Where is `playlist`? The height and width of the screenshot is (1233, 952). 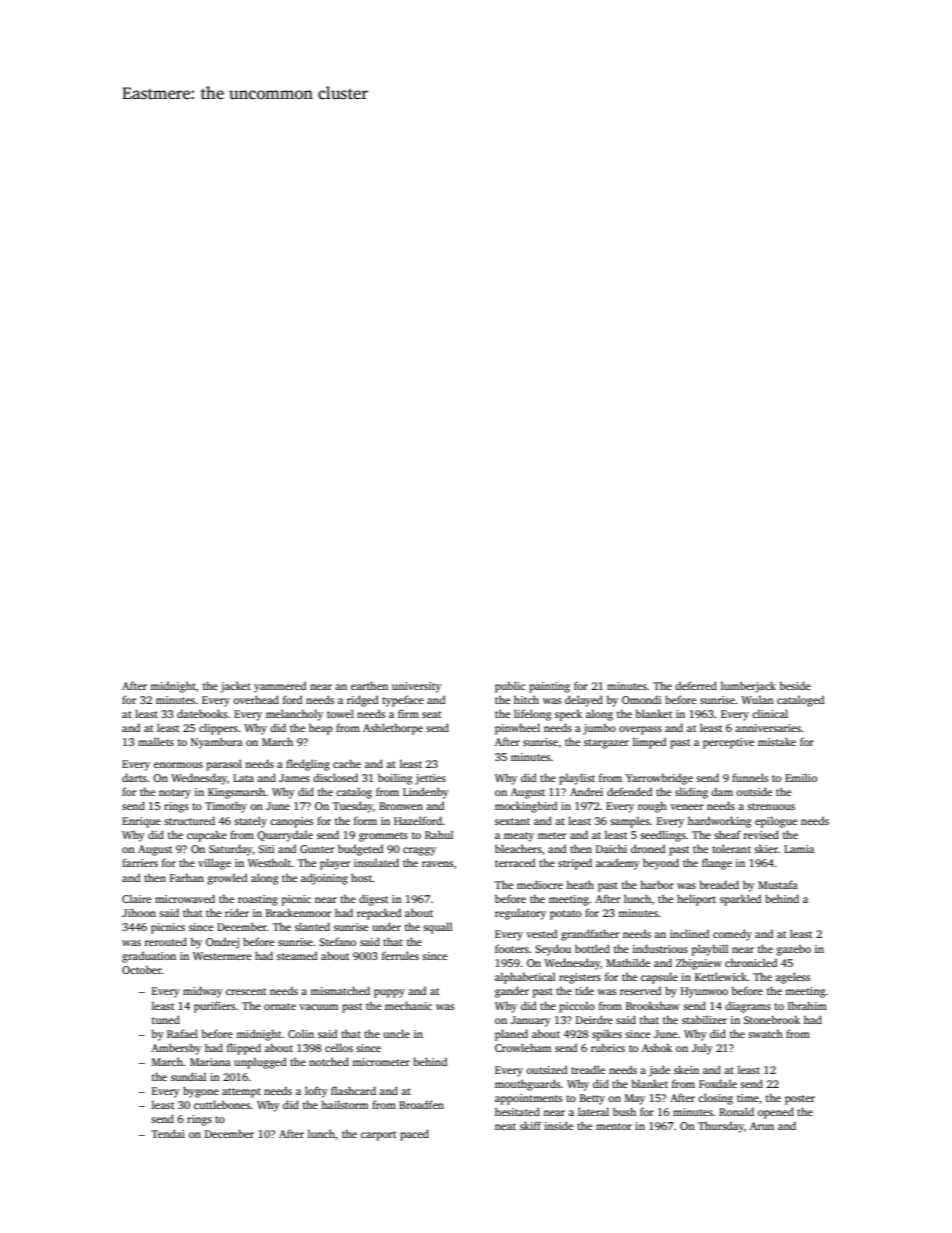
playlist is located at coordinates (577, 779).
